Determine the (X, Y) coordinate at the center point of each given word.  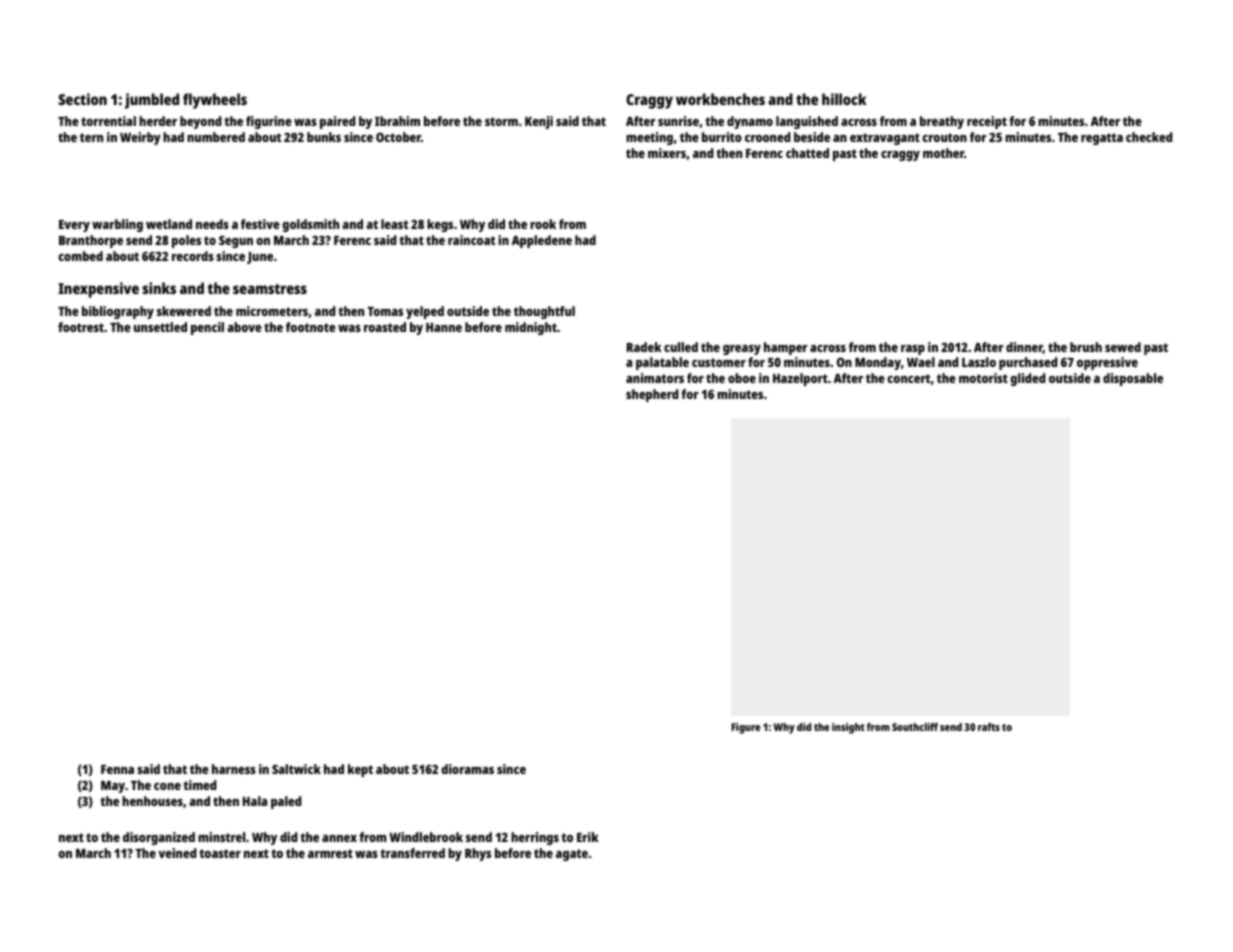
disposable (1133, 379)
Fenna (117, 769)
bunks (324, 137)
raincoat (471, 240)
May (113, 787)
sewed (1123, 347)
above (244, 327)
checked (1149, 137)
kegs (440, 225)
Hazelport (800, 379)
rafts (989, 727)
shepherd (652, 395)
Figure (745, 728)
